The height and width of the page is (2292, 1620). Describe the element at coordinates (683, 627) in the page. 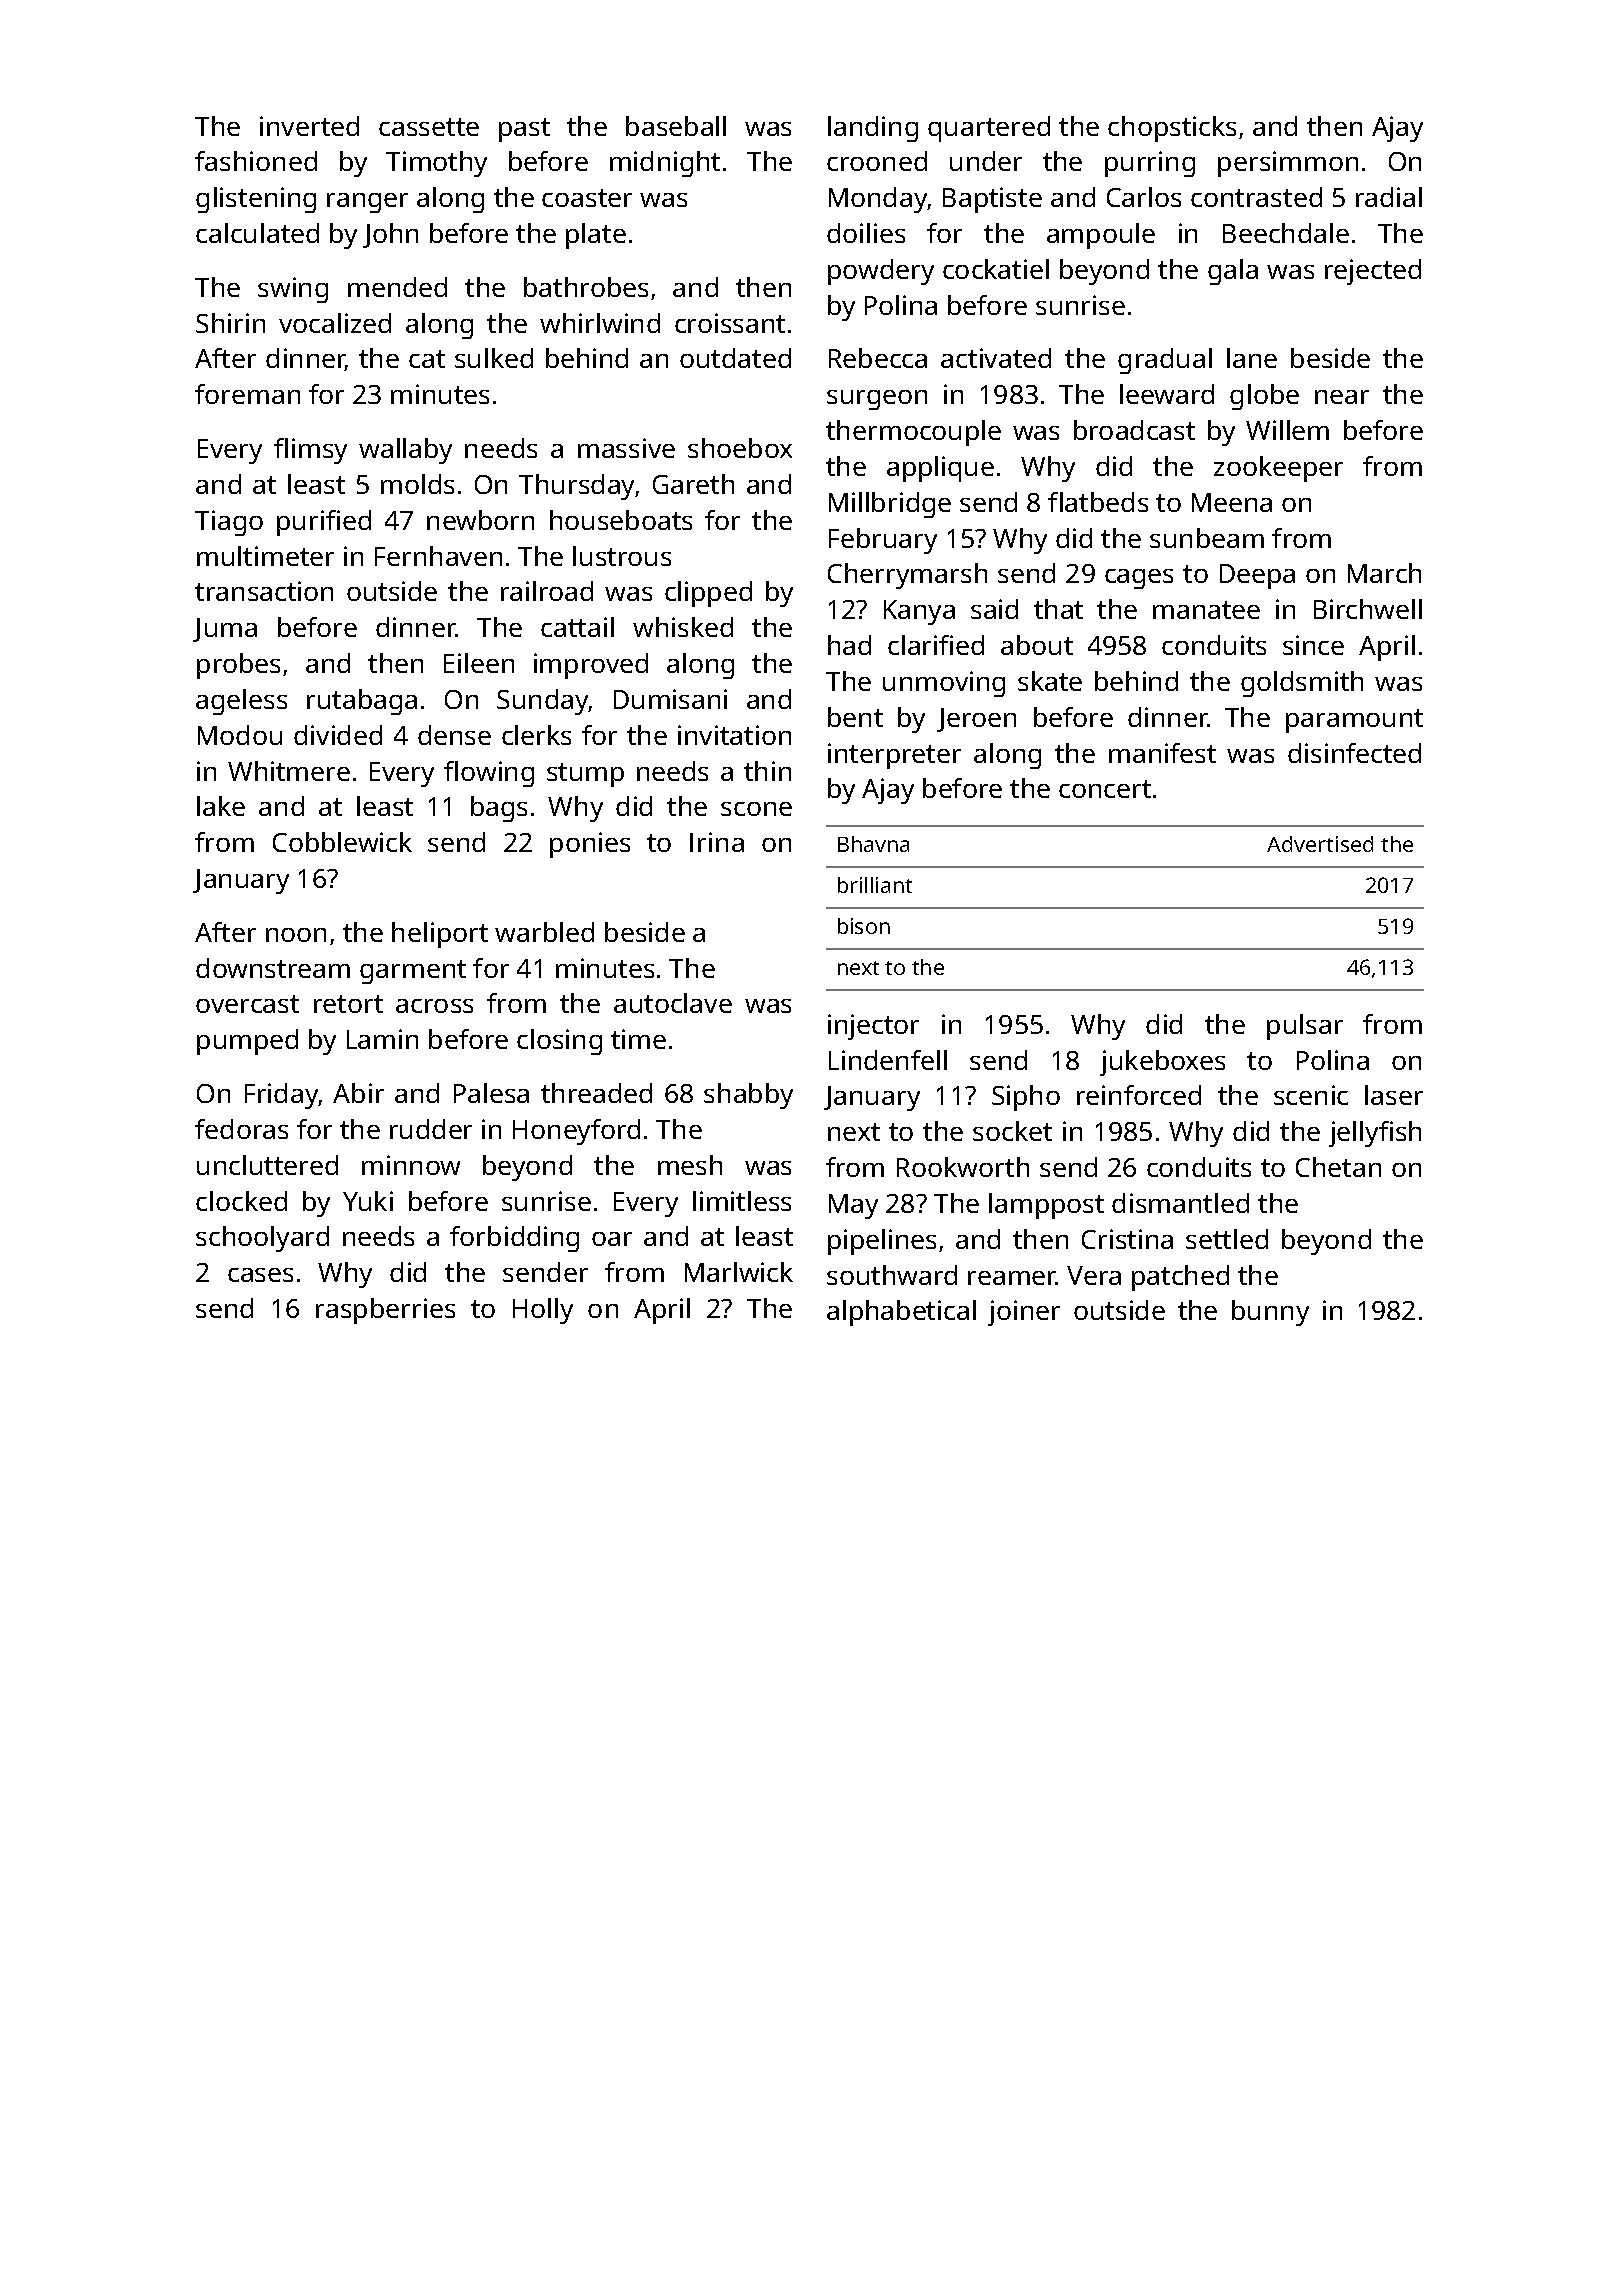

I see `whisked` at that location.
